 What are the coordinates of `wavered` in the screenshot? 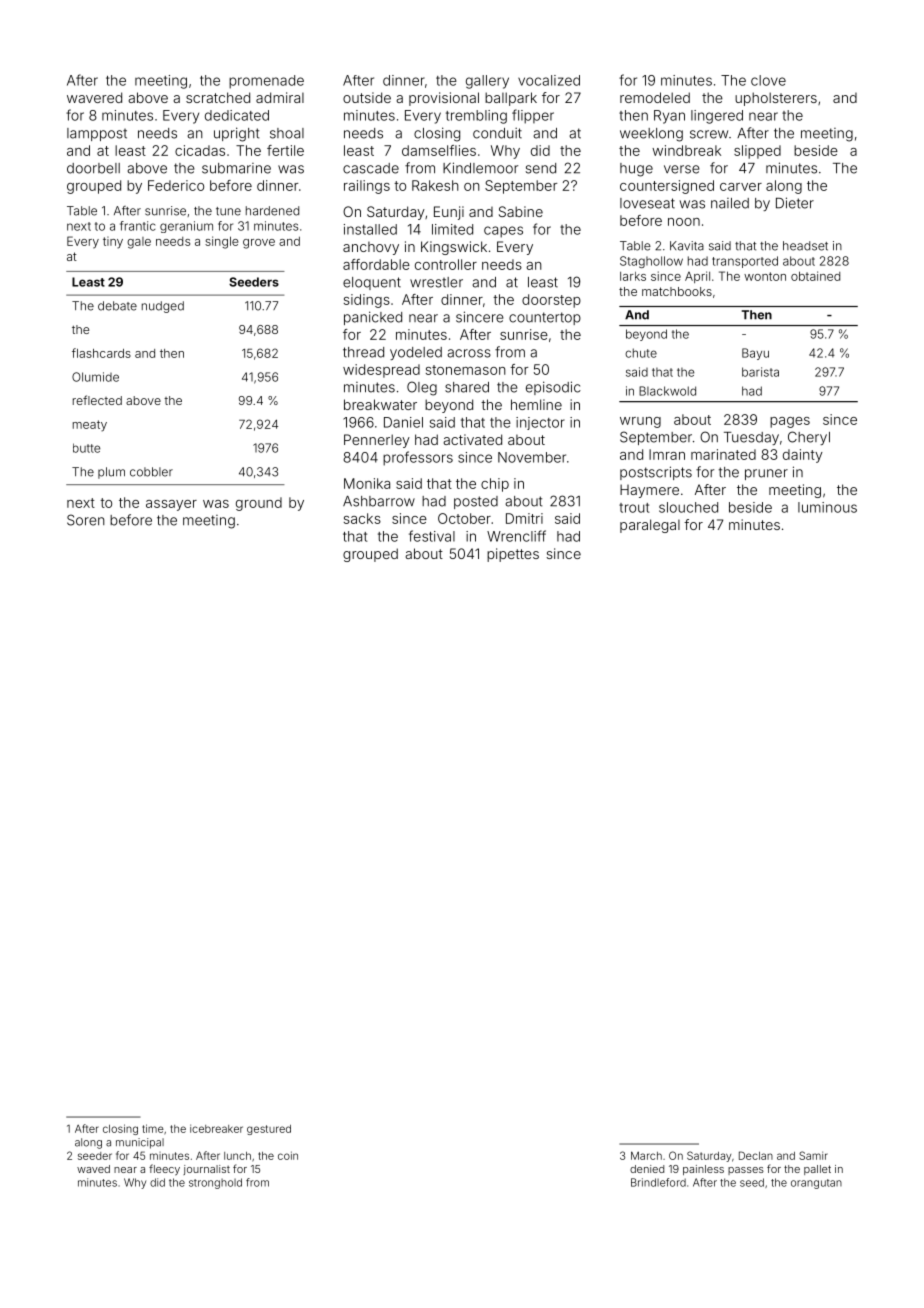 It's located at (94, 97).
